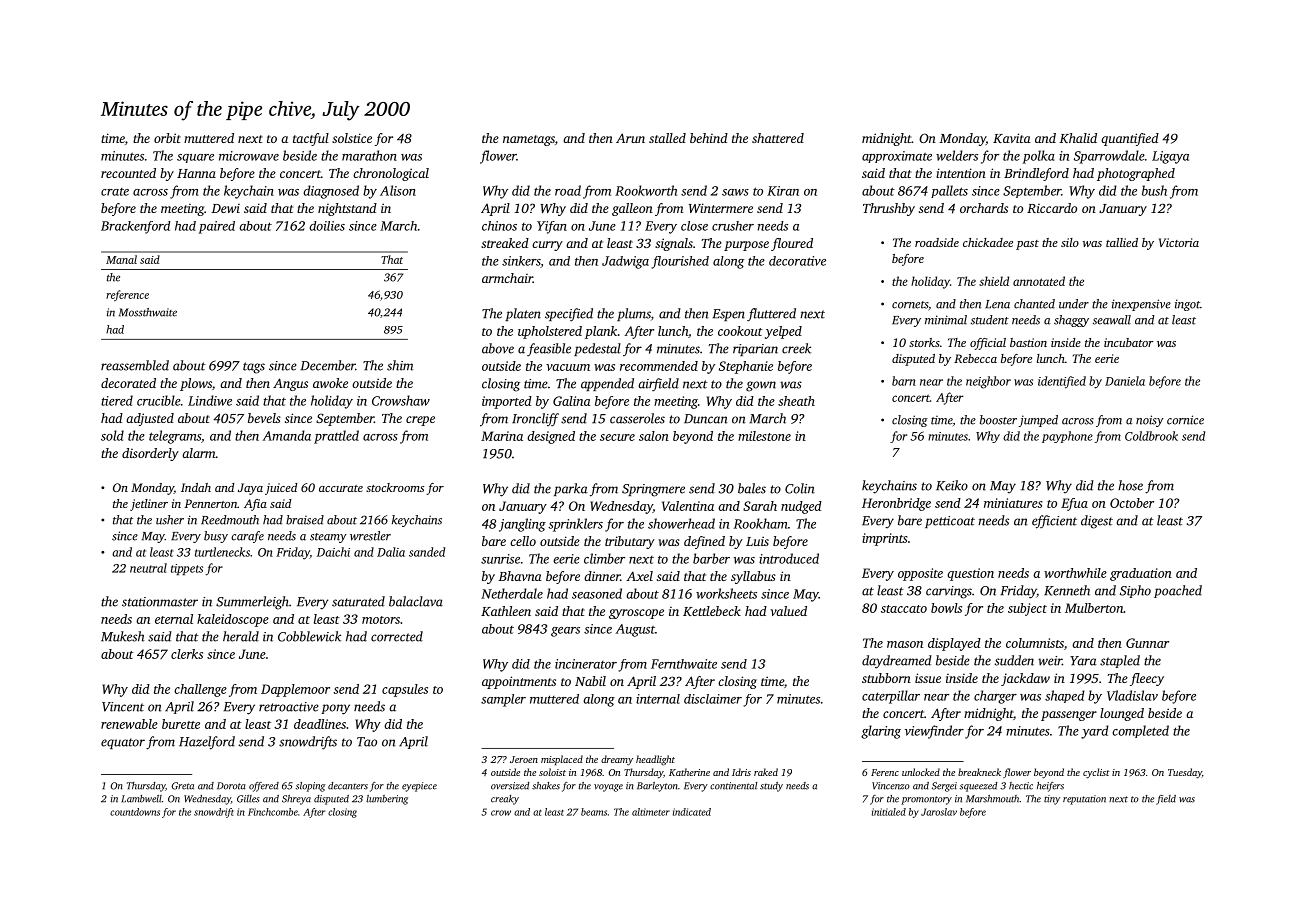 This screenshot has height=924, width=1308. Describe the element at coordinates (123, 636) in the screenshot. I see `Mukesh` at that location.
